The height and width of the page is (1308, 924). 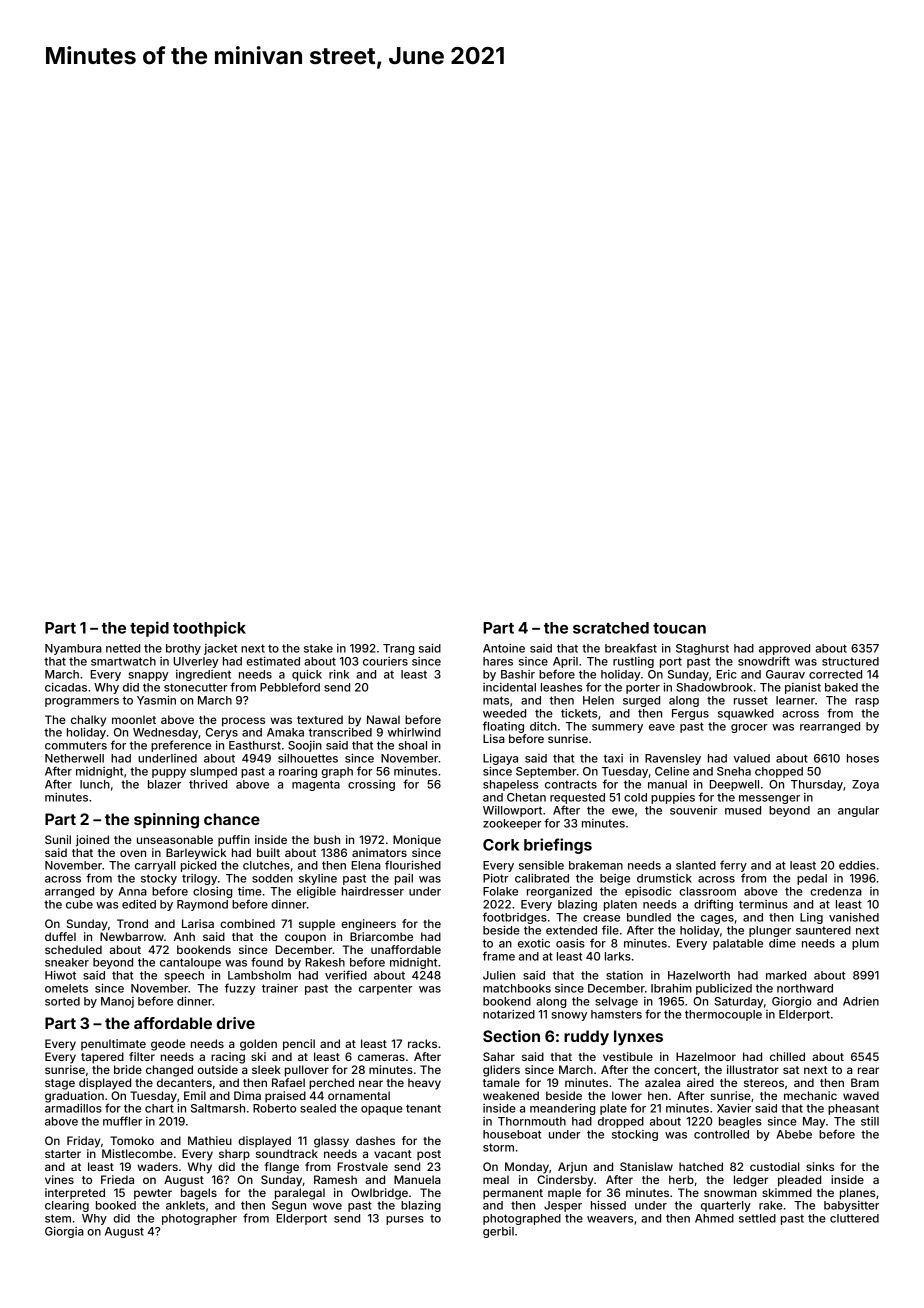 What do you see at coordinates (734, 1108) in the page?
I see `Xavier` at bounding box center [734, 1108].
